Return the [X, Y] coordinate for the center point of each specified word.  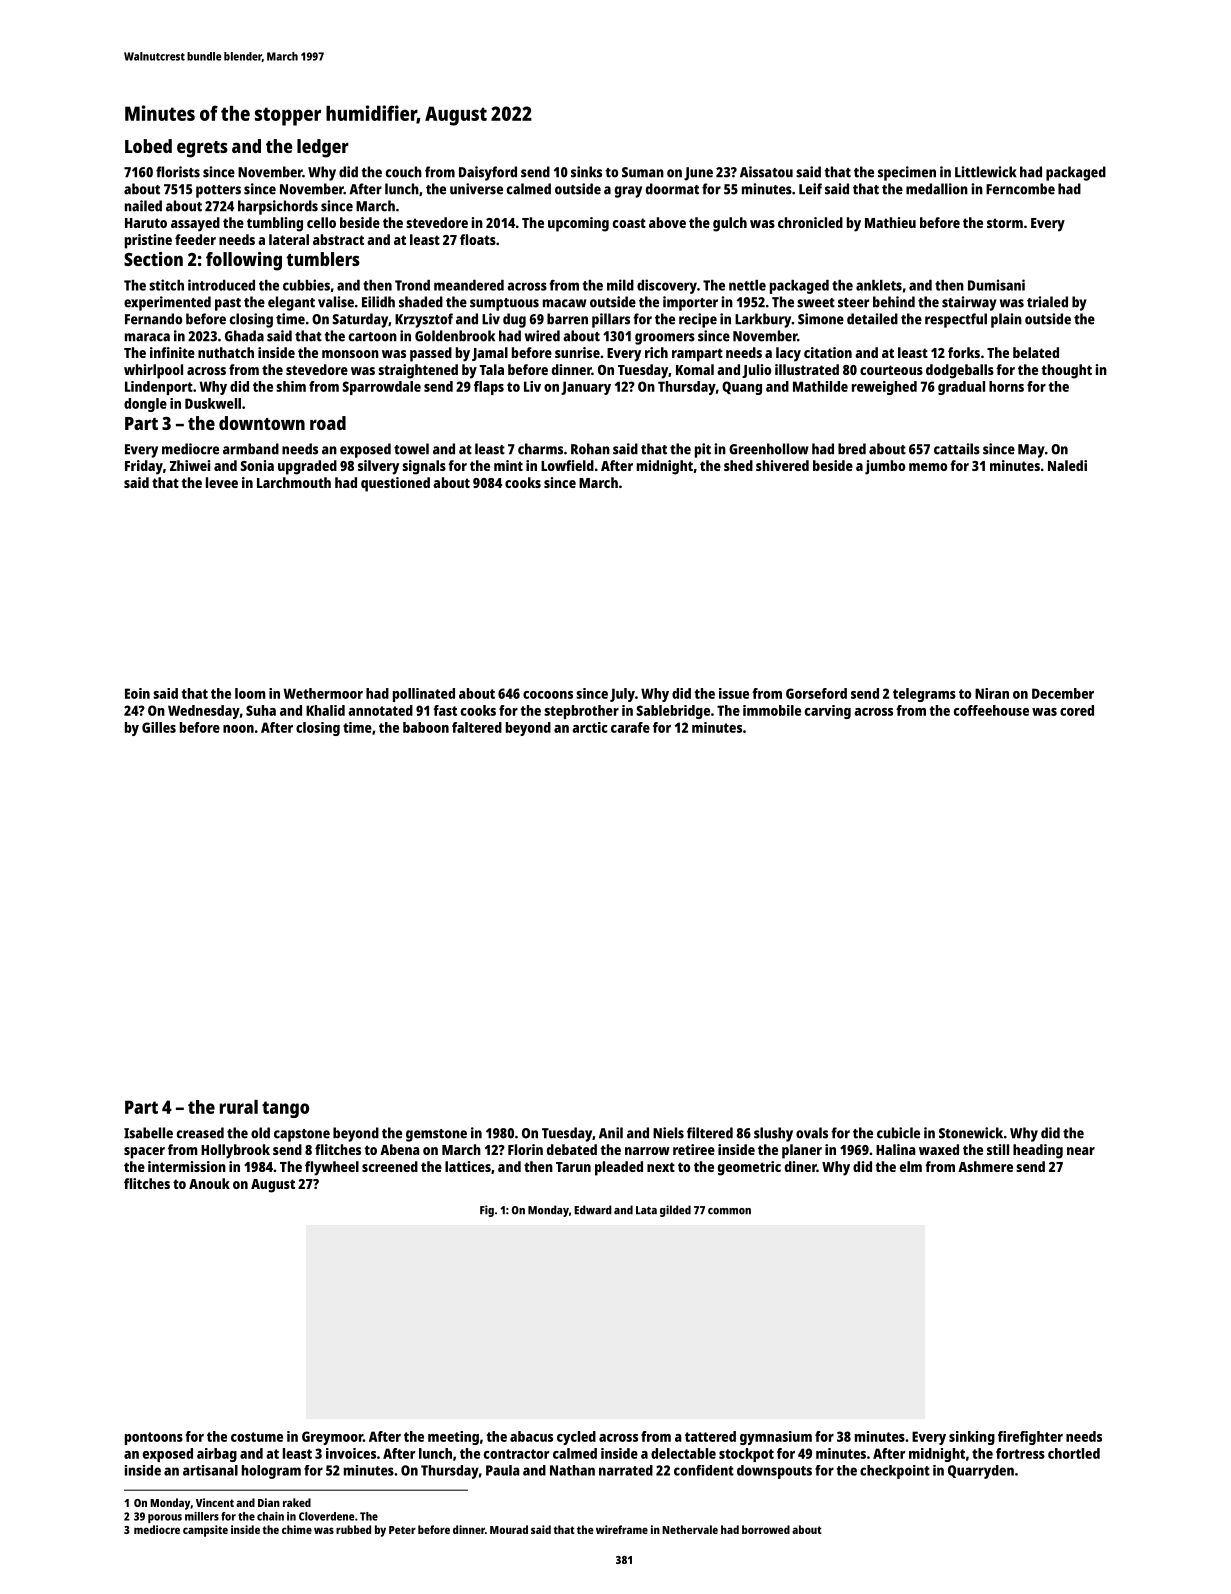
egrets [202, 149]
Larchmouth [294, 482]
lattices [468, 1166]
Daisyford [488, 173]
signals [424, 467]
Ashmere [985, 1166]
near [1081, 1151]
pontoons [154, 1438]
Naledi [1067, 465]
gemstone [436, 1135]
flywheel [332, 1168]
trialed [1047, 302]
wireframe [622, 1529]
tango [285, 1109]
